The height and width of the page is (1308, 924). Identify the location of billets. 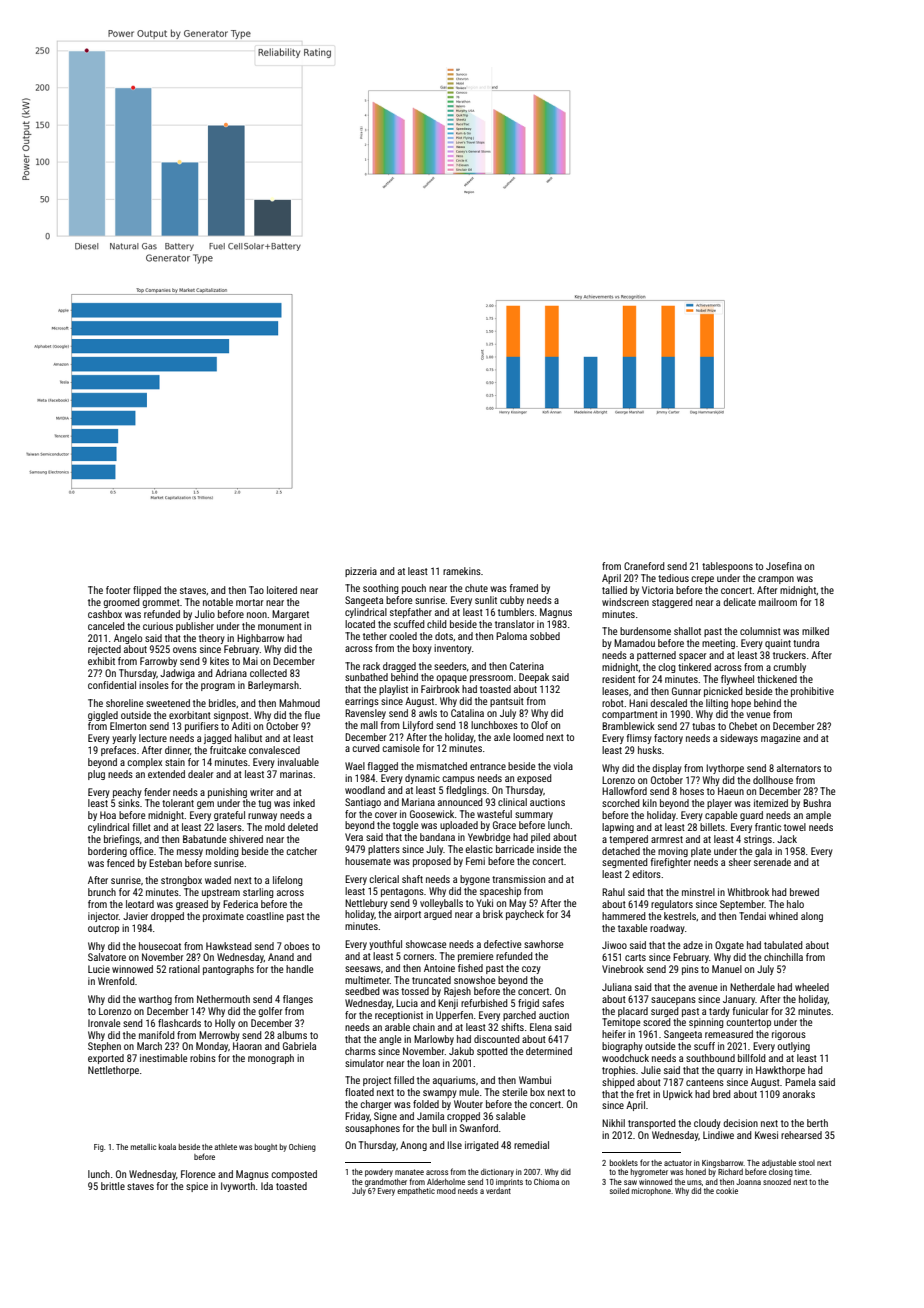
(712, 827).
